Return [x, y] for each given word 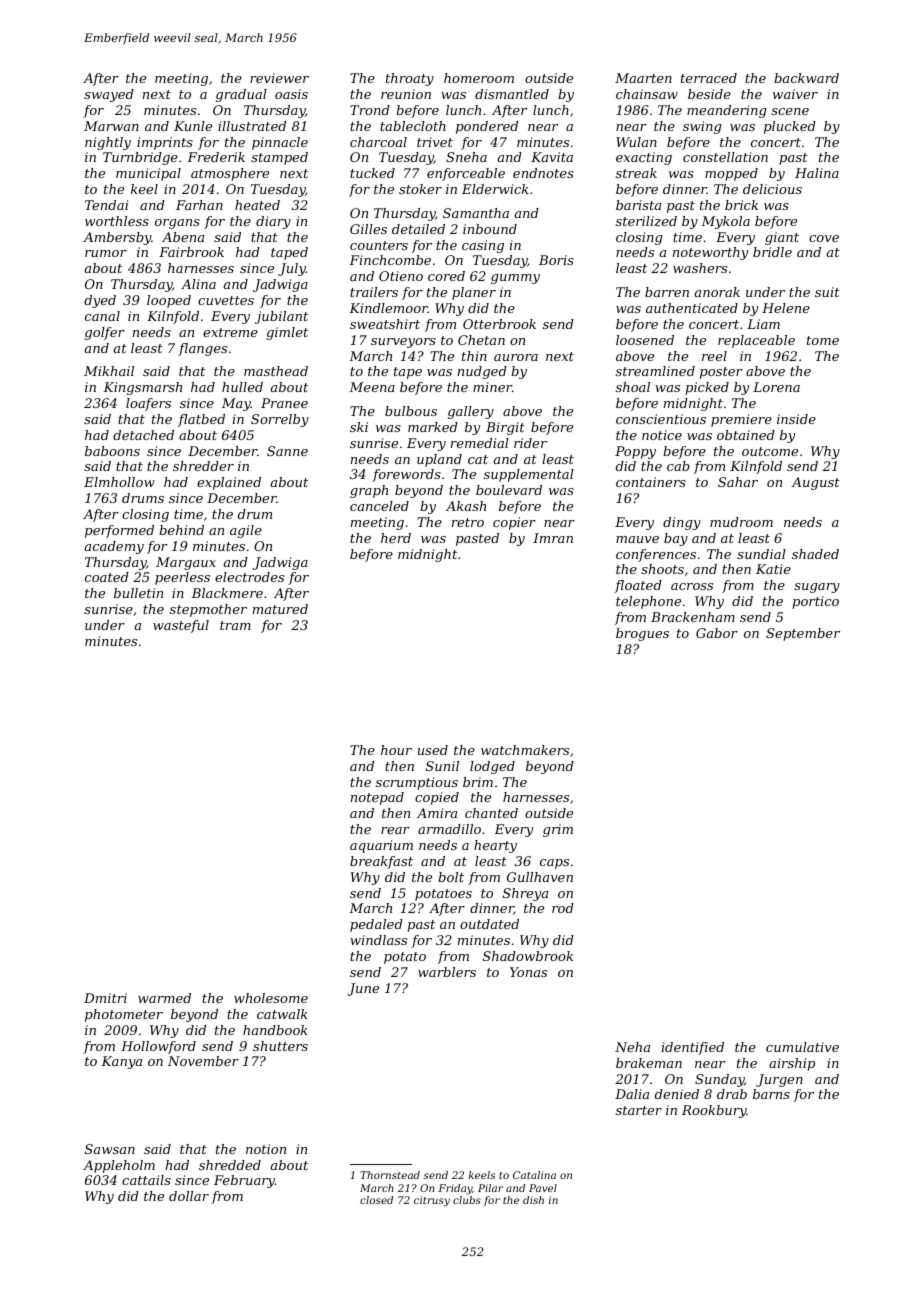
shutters [280, 1046]
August [815, 483]
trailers [374, 292]
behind [181, 530]
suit [827, 292]
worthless [117, 221]
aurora [516, 357]
